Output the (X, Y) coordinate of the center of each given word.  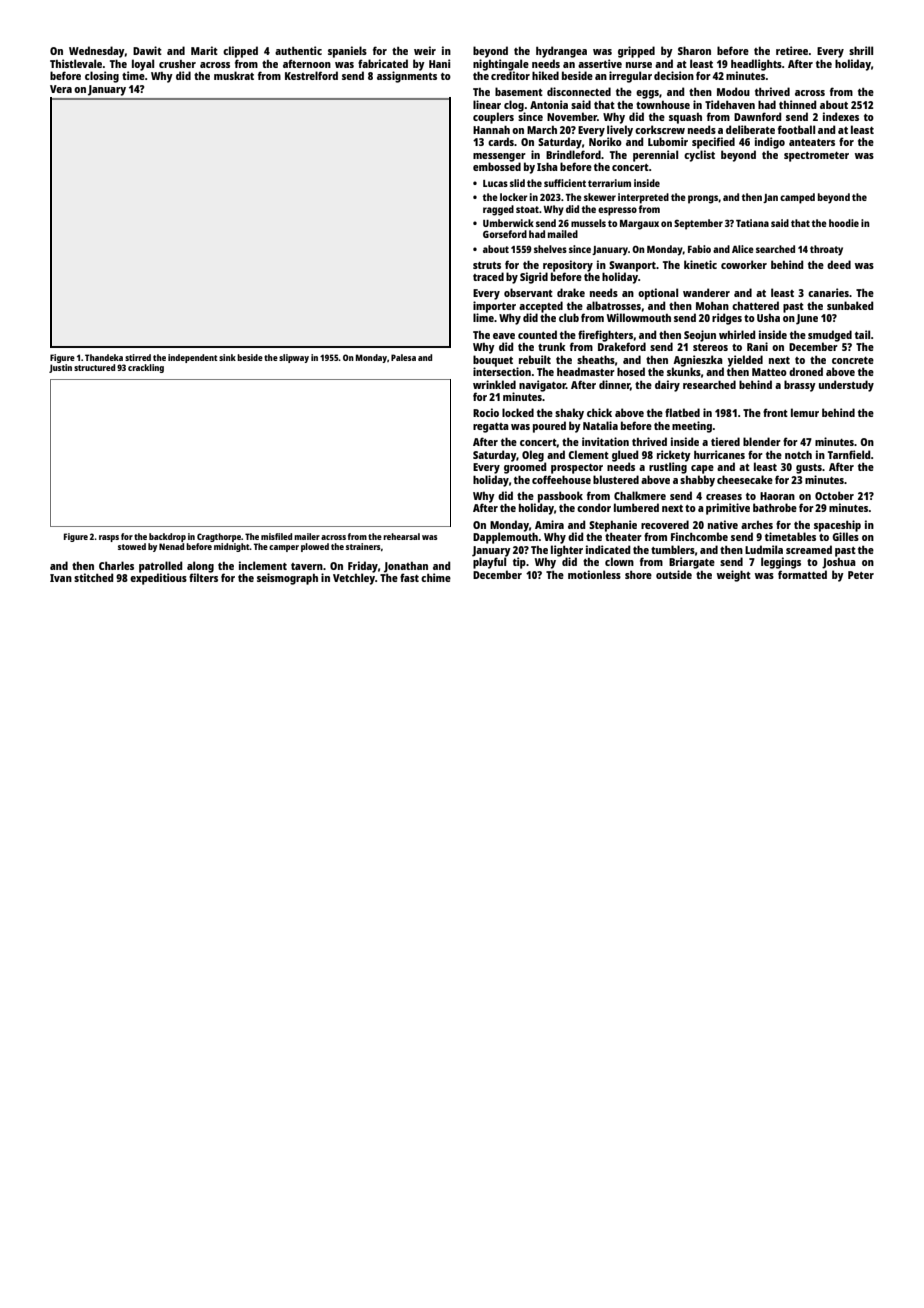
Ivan (61, 578)
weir (425, 50)
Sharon (694, 50)
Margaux (639, 225)
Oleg (533, 456)
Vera (61, 89)
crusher (177, 64)
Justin (60, 368)
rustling (668, 468)
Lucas (495, 183)
